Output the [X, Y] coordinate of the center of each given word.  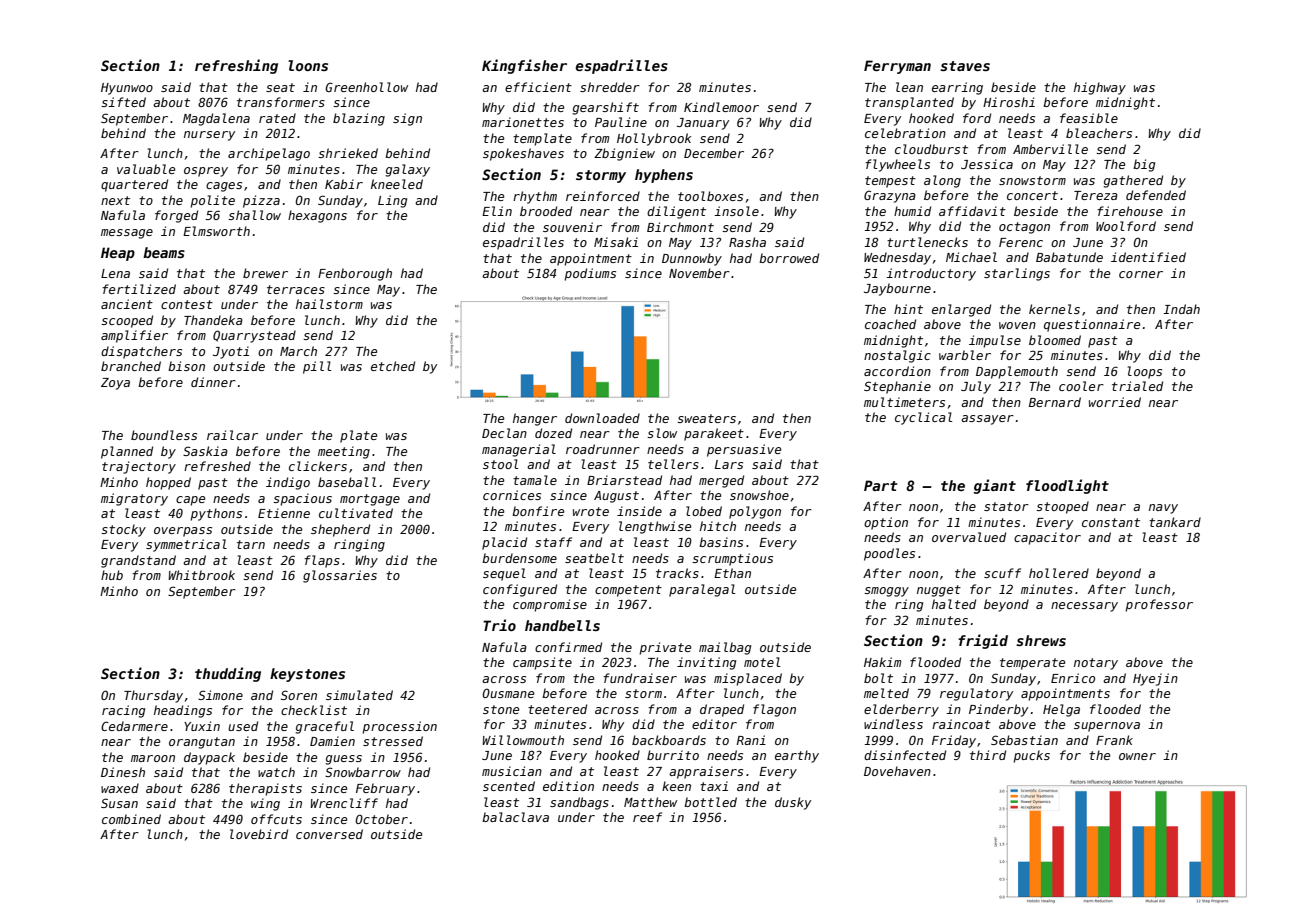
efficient [538, 87]
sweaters [706, 418]
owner [1137, 756]
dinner [213, 382]
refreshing [236, 66]
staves [965, 66]
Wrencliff [344, 803]
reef [647, 817]
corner [1141, 274]
